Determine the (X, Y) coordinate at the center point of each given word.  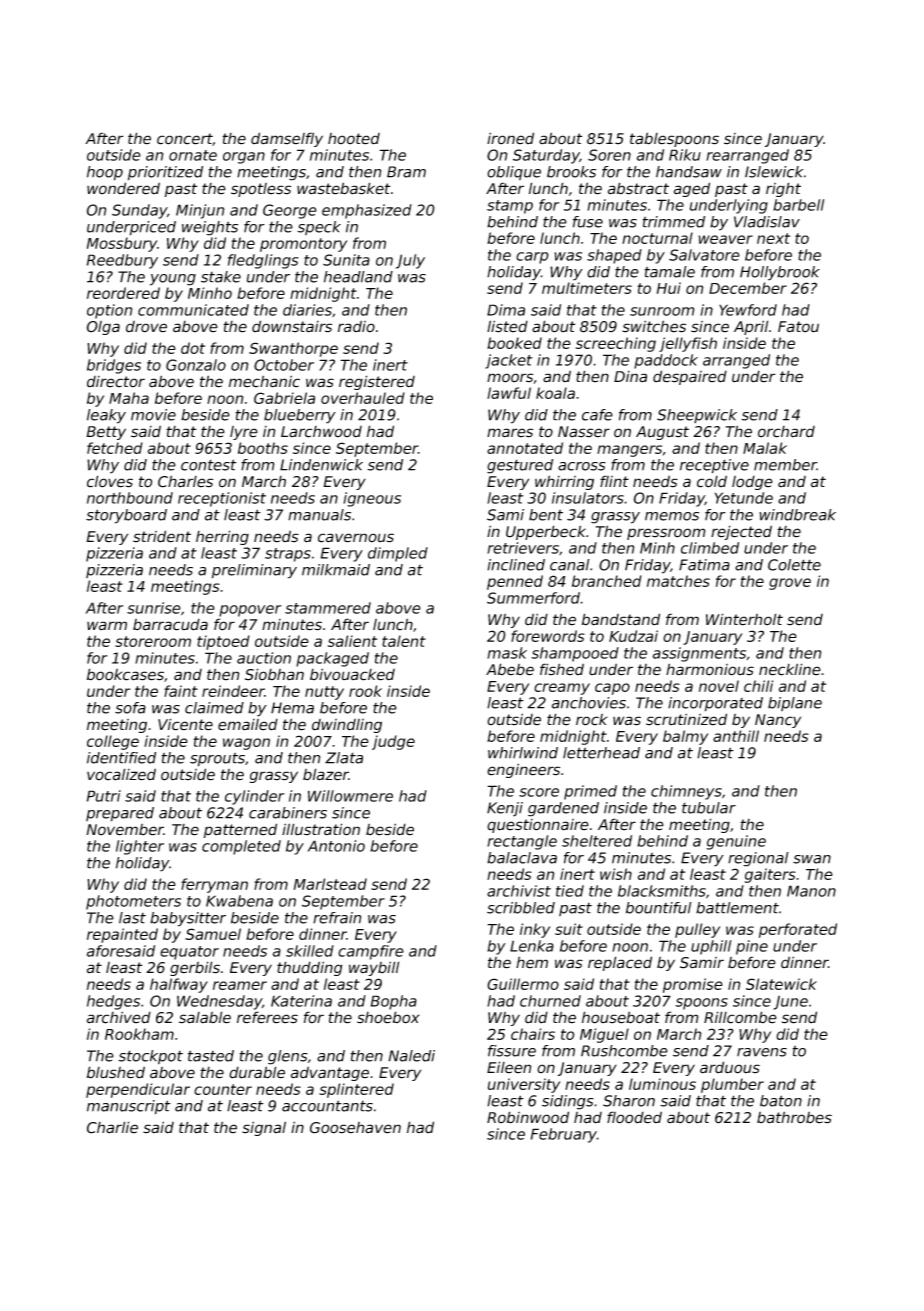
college (113, 742)
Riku (685, 155)
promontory (303, 245)
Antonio (336, 846)
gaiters (770, 875)
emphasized (367, 211)
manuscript (129, 1107)
